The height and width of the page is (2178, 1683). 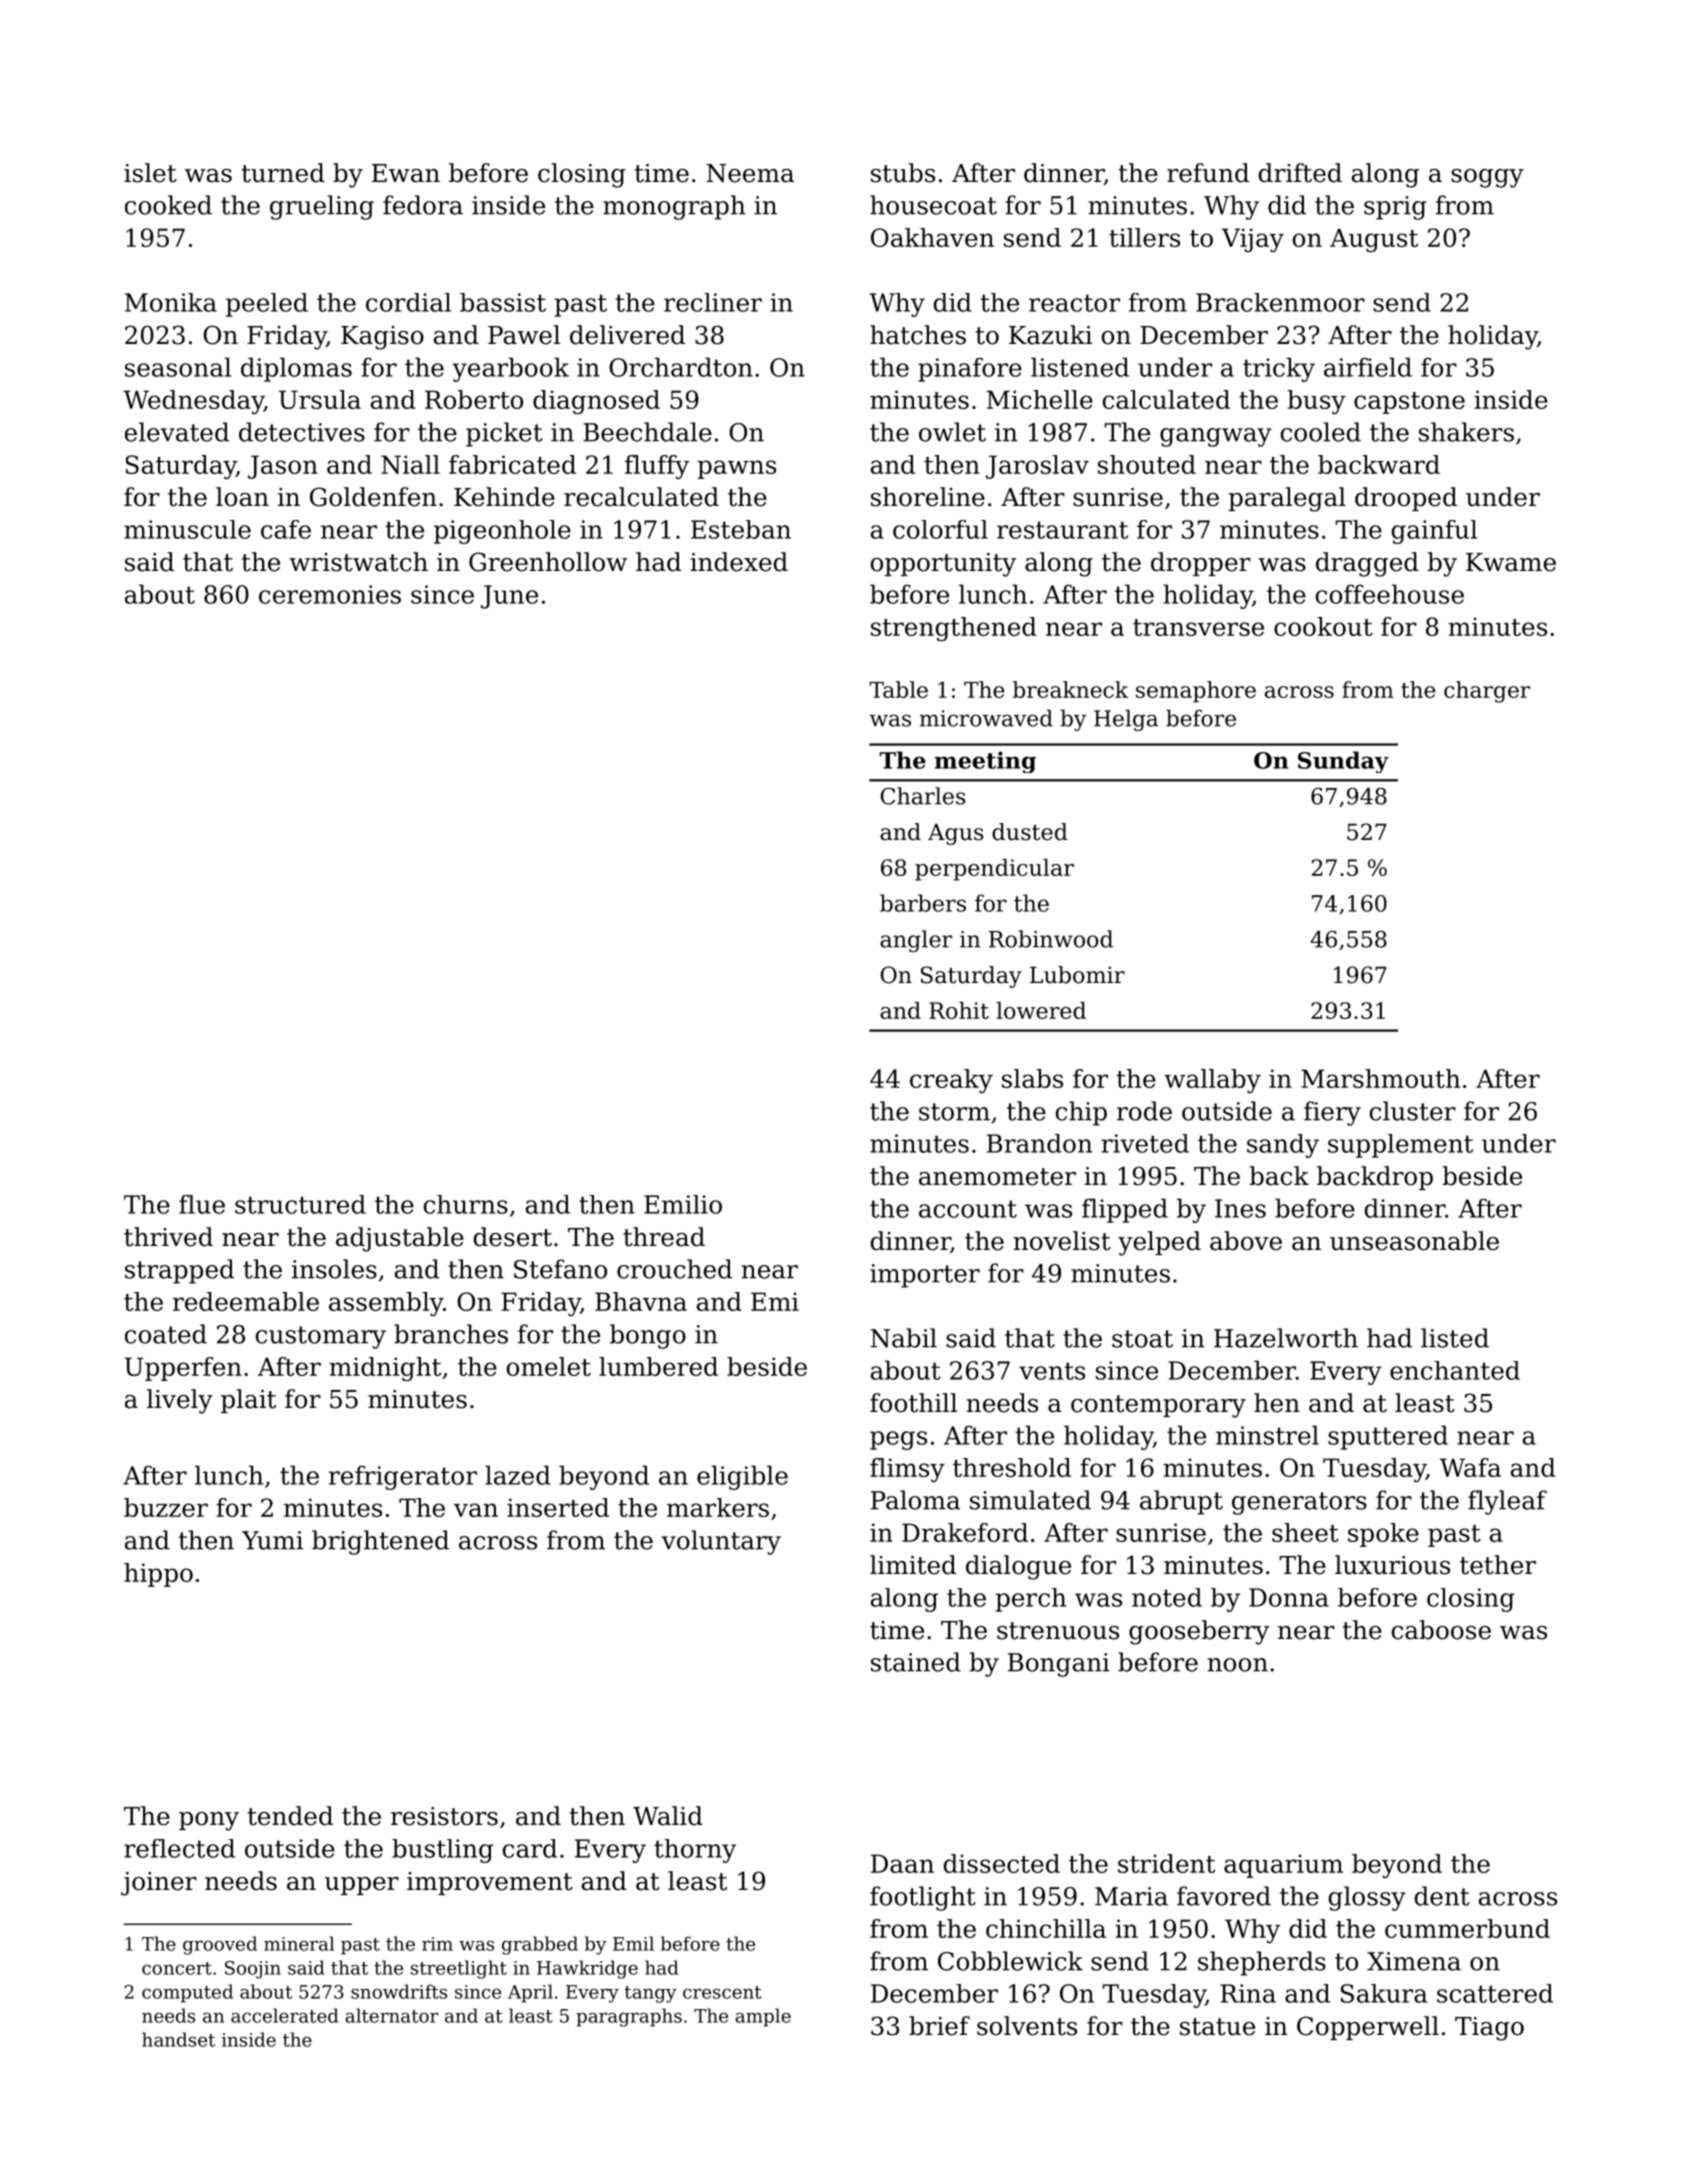 I want to click on buzzer, so click(x=166, y=1507).
